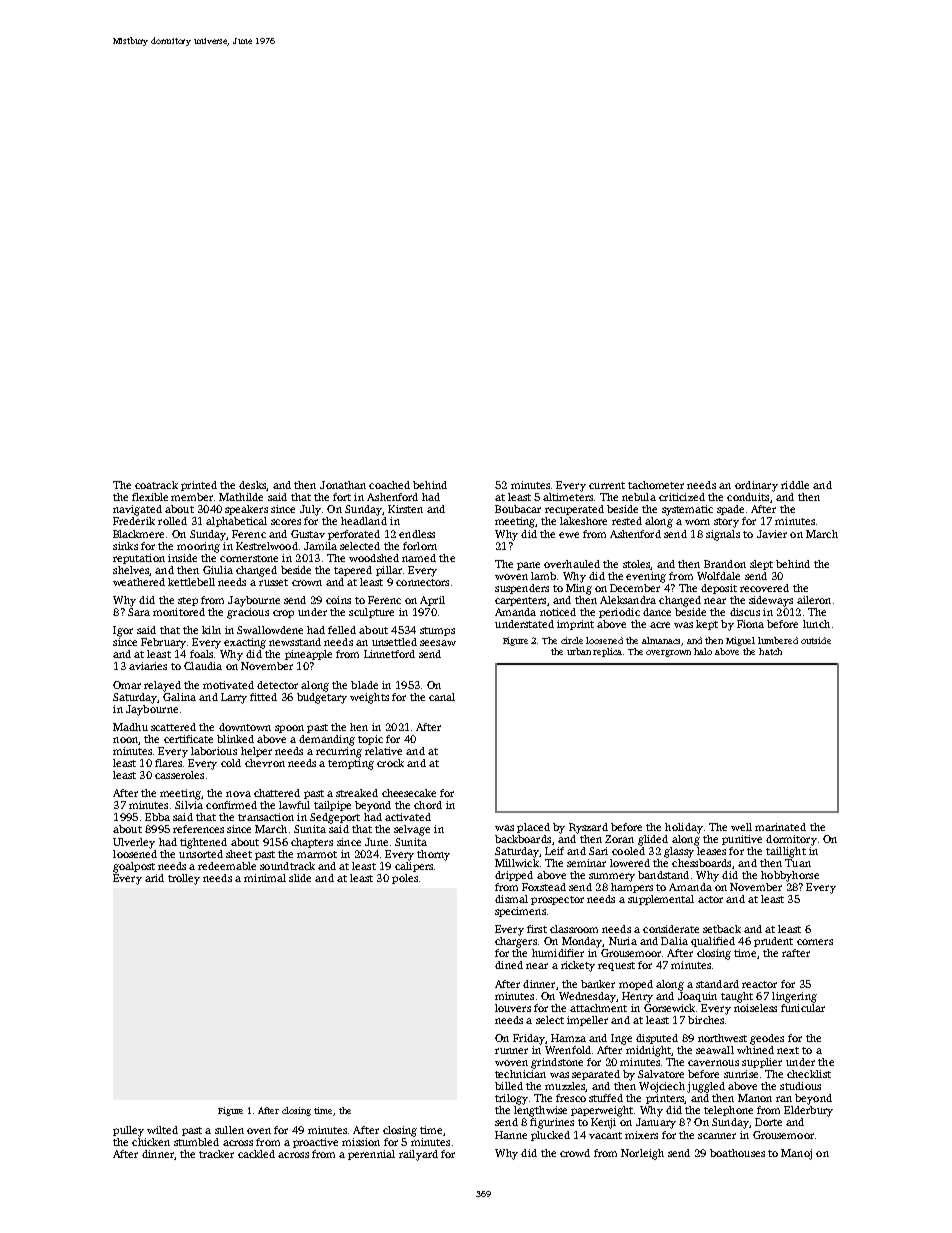 This screenshot has width=952, height=1233. Describe the element at coordinates (184, 879) in the screenshot. I see `trolley` at that location.
